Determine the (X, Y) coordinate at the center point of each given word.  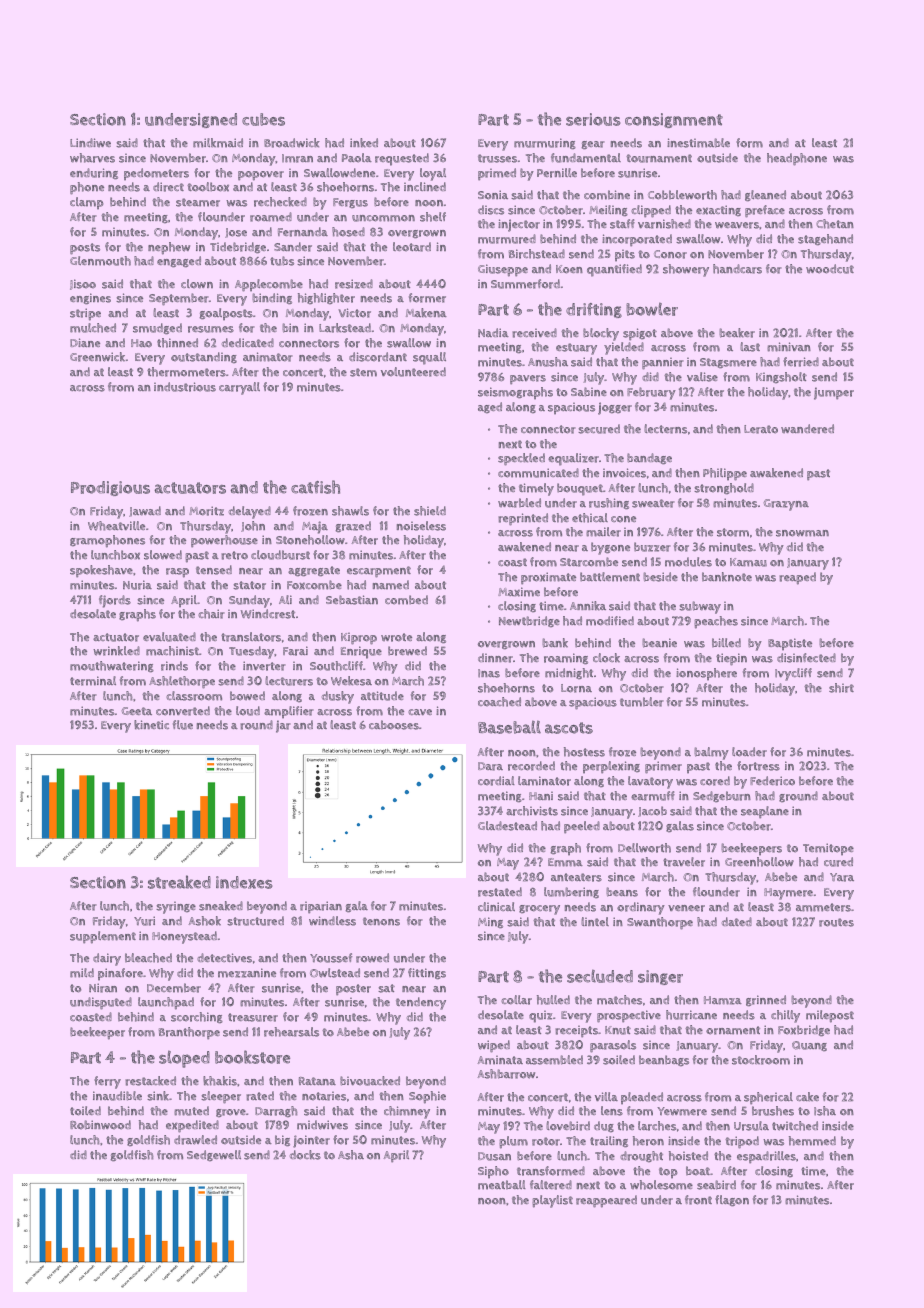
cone (623, 519)
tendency (421, 1003)
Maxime (519, 592)
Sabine (589, 392)
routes (836, 922)
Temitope (828, 849)
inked (364, 143)
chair (211, 614)
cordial (496, 781)
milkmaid (218, 143)
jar (283, 726)
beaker (737, 333)
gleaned (765, 196)
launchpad (166, 1003)
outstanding (204, 358)
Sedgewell (214, 1156)
